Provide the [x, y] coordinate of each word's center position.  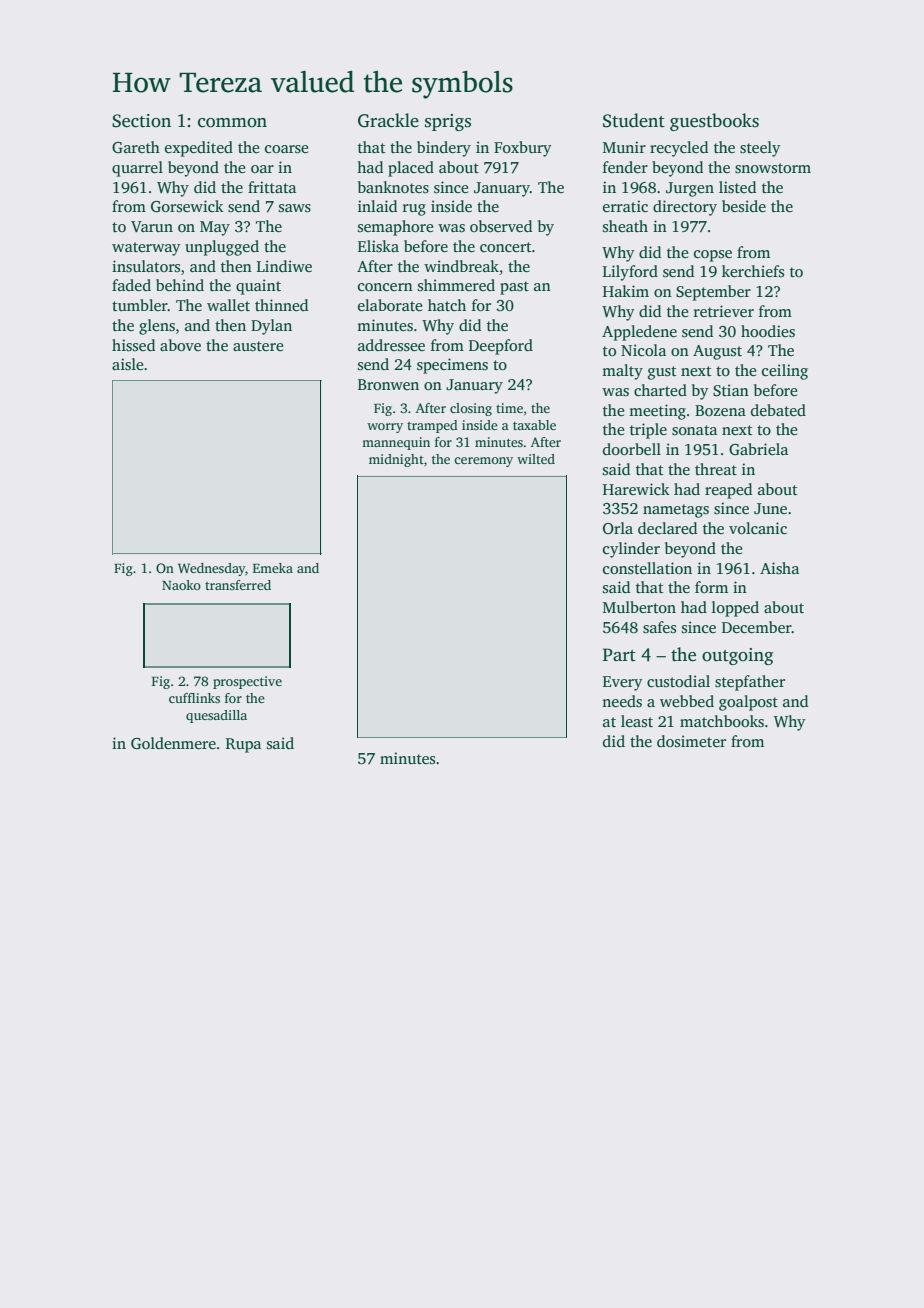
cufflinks [194, 698]
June [770, 509]
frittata [272, 187]
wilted [536, 459]
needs [622, 701]
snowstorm [773, 168]
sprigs [448, 122]
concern [385, 287]
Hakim [626, 291]
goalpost [748, 703]
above [180, 345]
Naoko [181, 585]
